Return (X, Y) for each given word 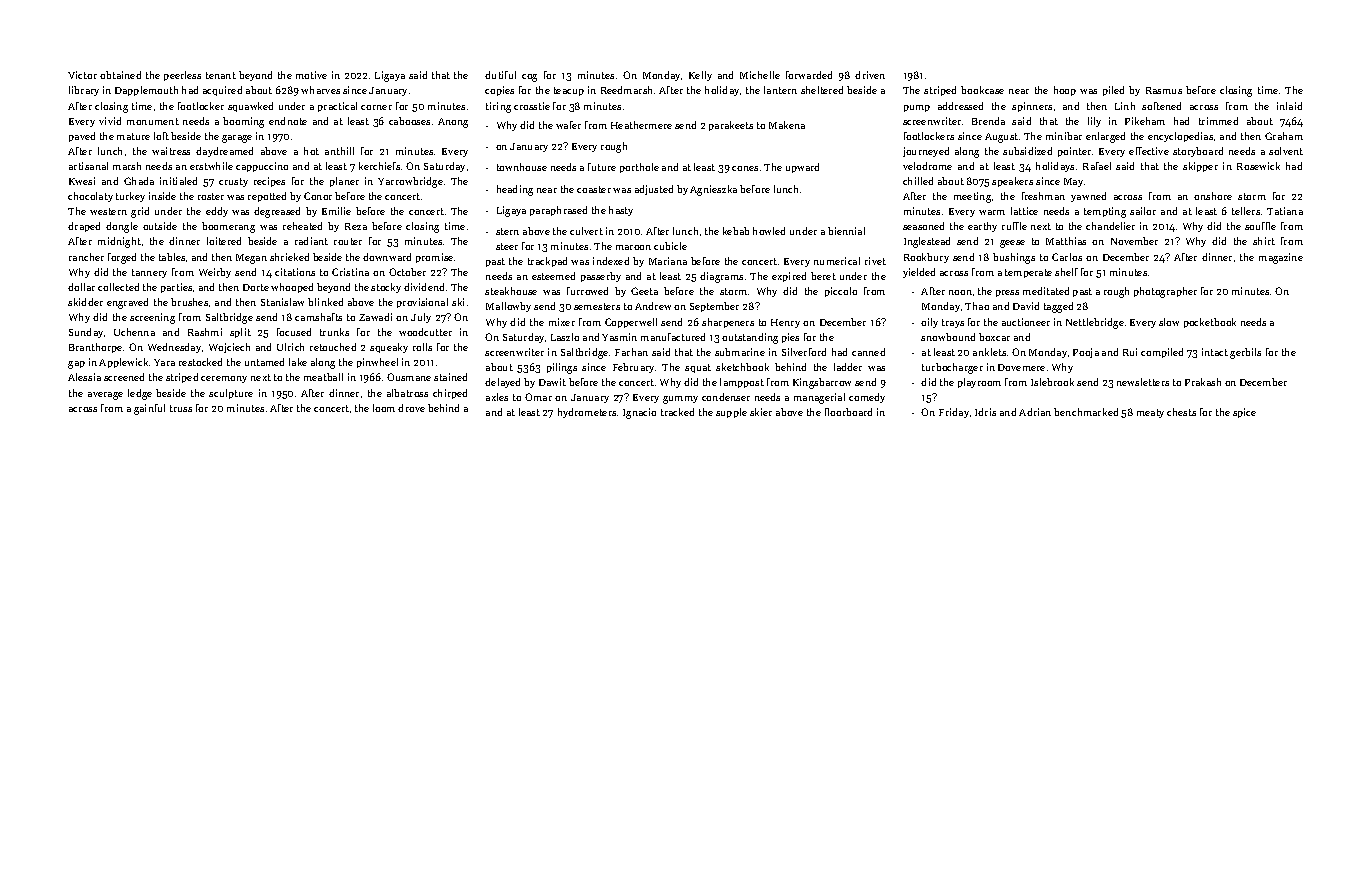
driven (870, 75)
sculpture (231, 394)
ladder (848, 367)
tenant (221, 75)
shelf (1066, 272)
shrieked (289, 257)
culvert (586, 231)
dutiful (500, 75)
